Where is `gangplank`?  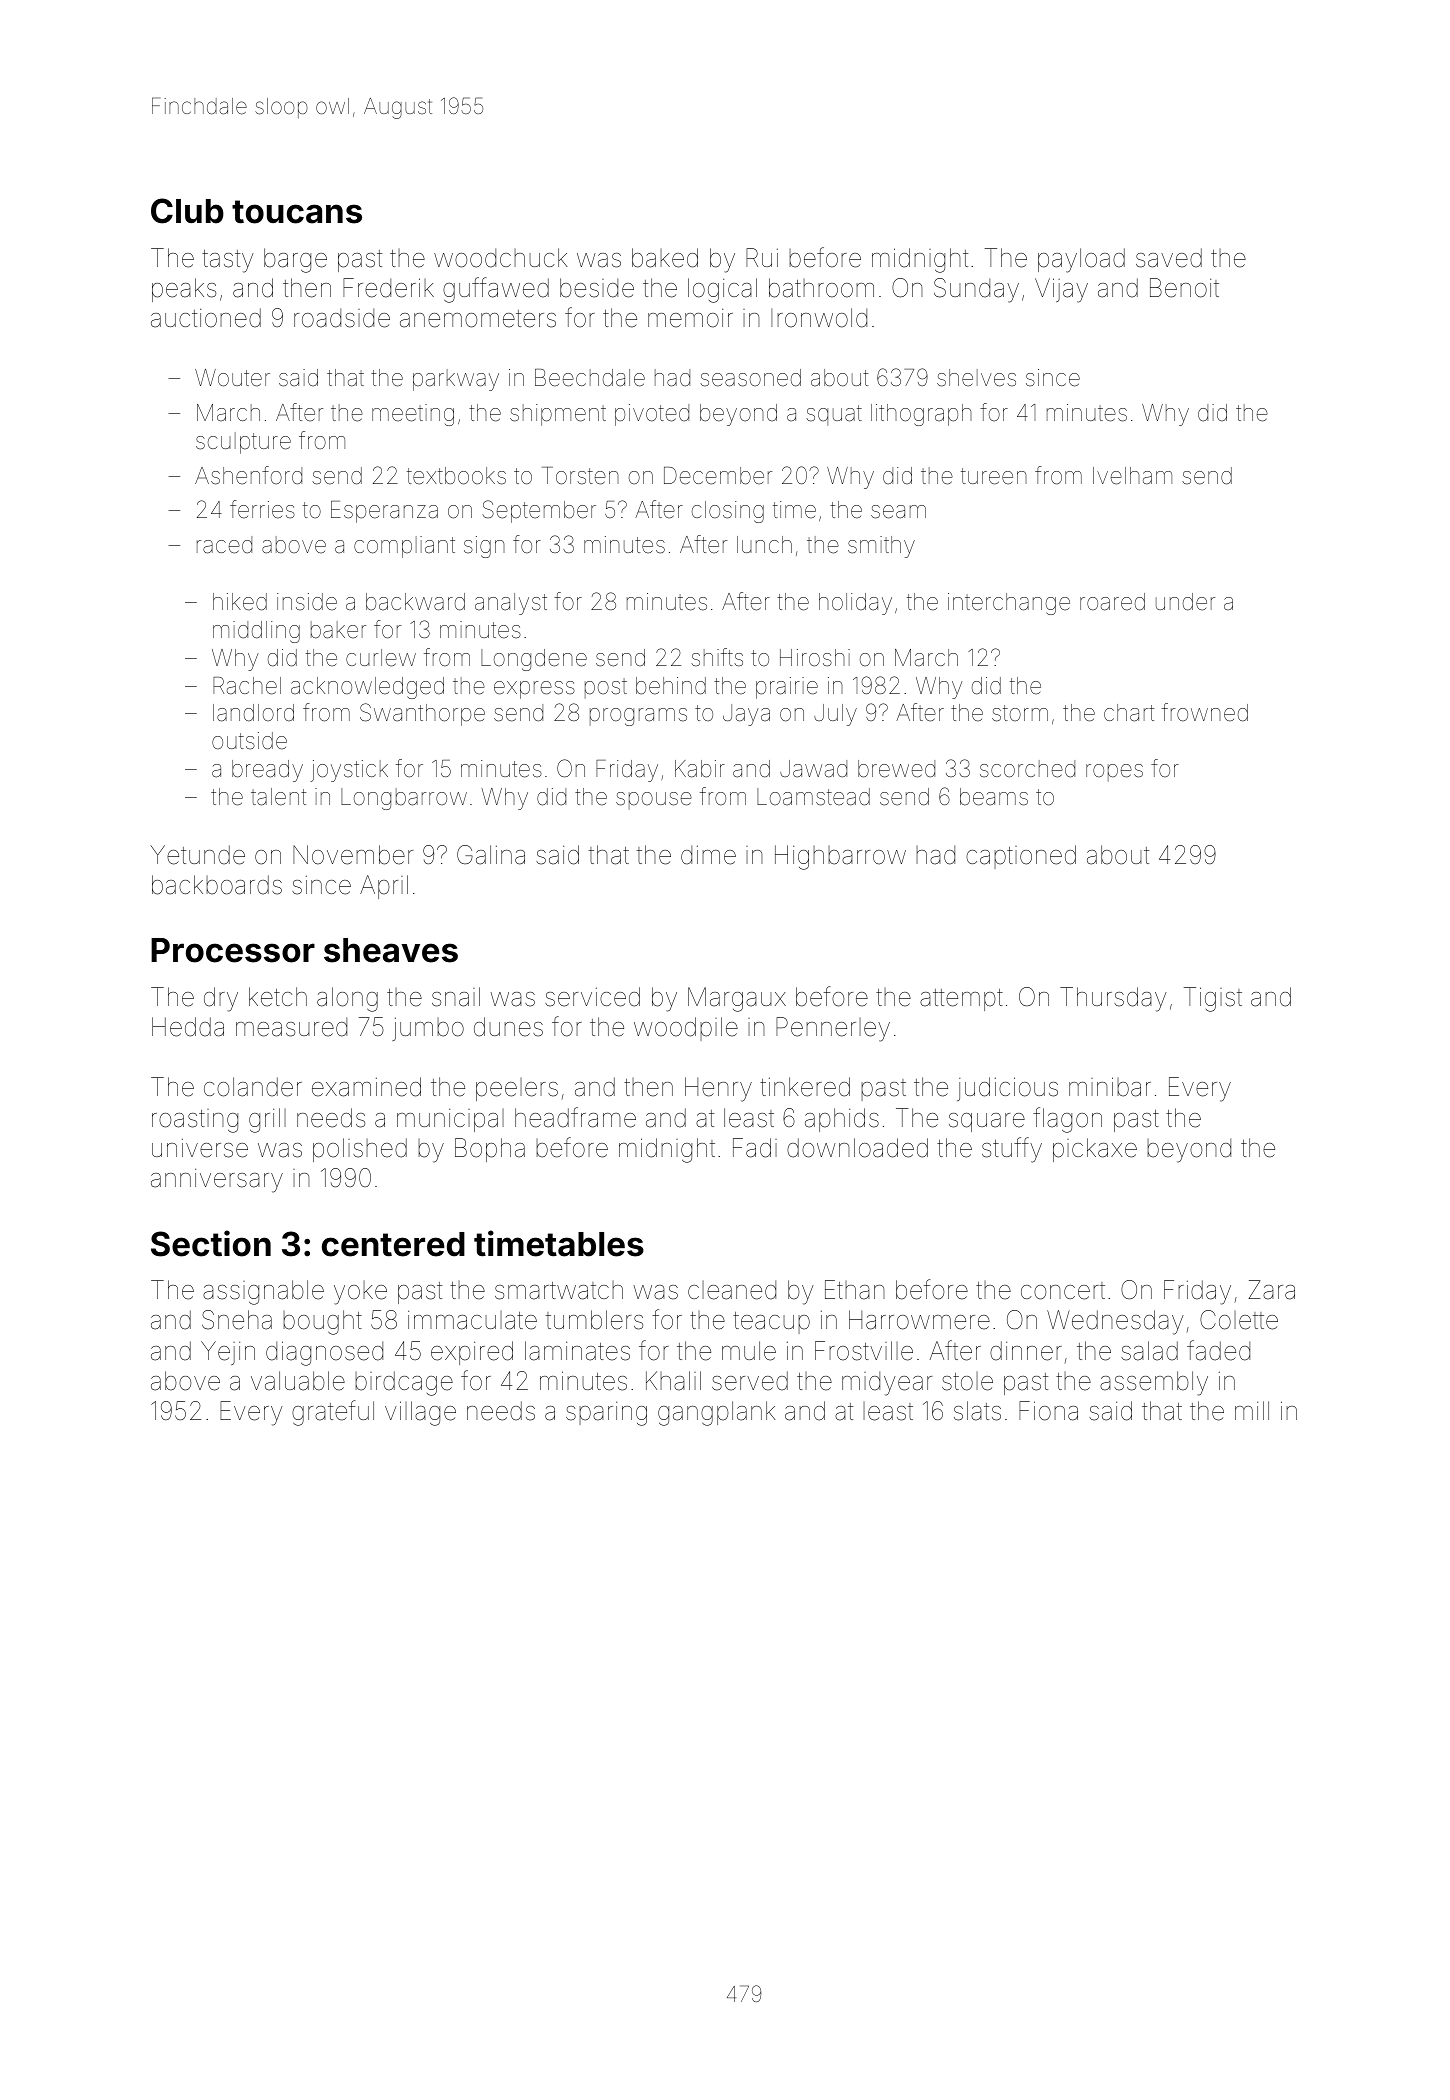 gangplank is located at coordinates (717, 1413).
